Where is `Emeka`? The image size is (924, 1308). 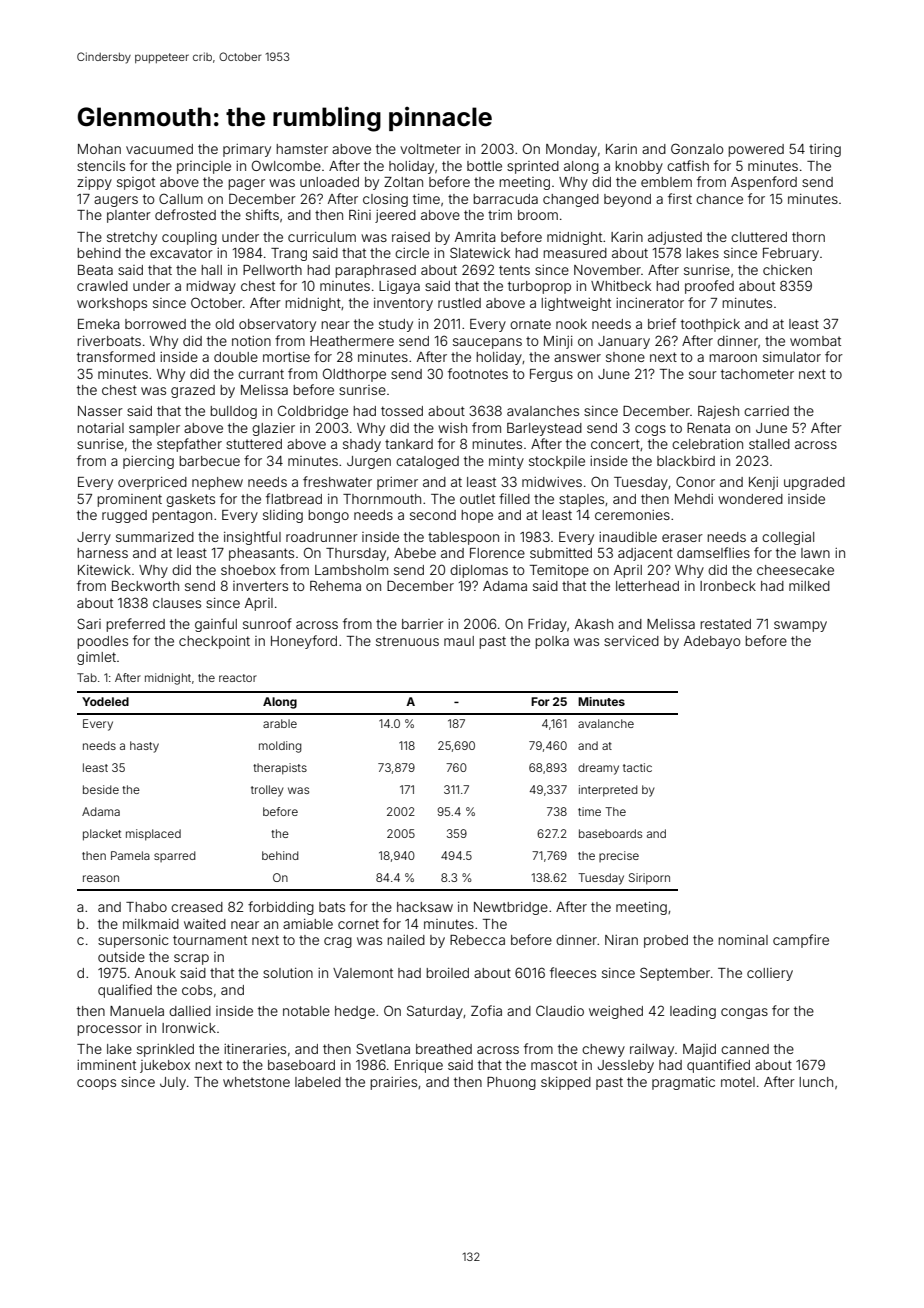
Emeka is located at coordinates (99, 324).
